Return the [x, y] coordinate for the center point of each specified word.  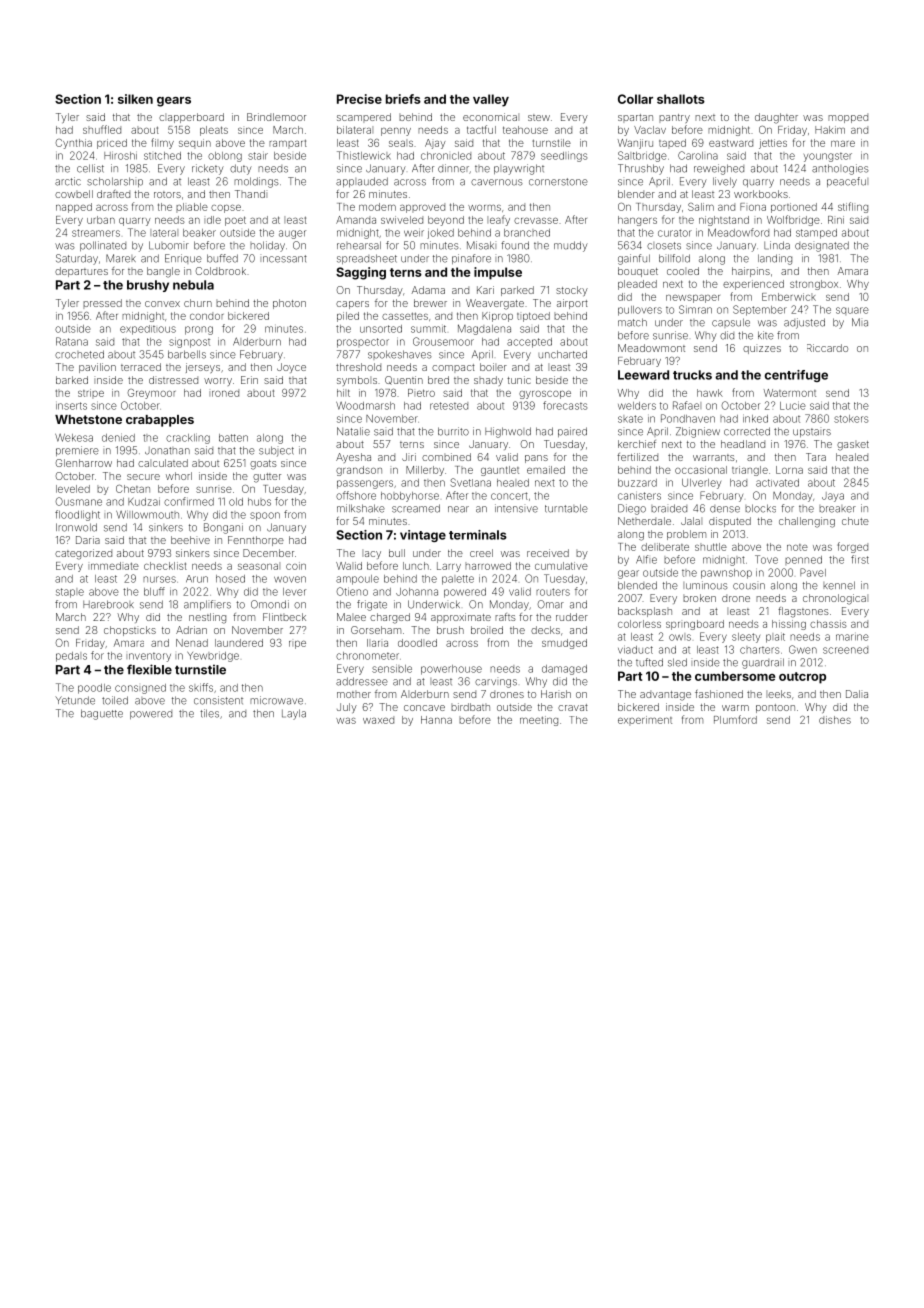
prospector [363, 343]
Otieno [352, 591]
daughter [776, 118]
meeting [539, 721]
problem [686, 535]
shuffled [102, 129]
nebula [193, 285]
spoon [265, 516]
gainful [634, 259]
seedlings [564, 156]
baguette [102, 714]
